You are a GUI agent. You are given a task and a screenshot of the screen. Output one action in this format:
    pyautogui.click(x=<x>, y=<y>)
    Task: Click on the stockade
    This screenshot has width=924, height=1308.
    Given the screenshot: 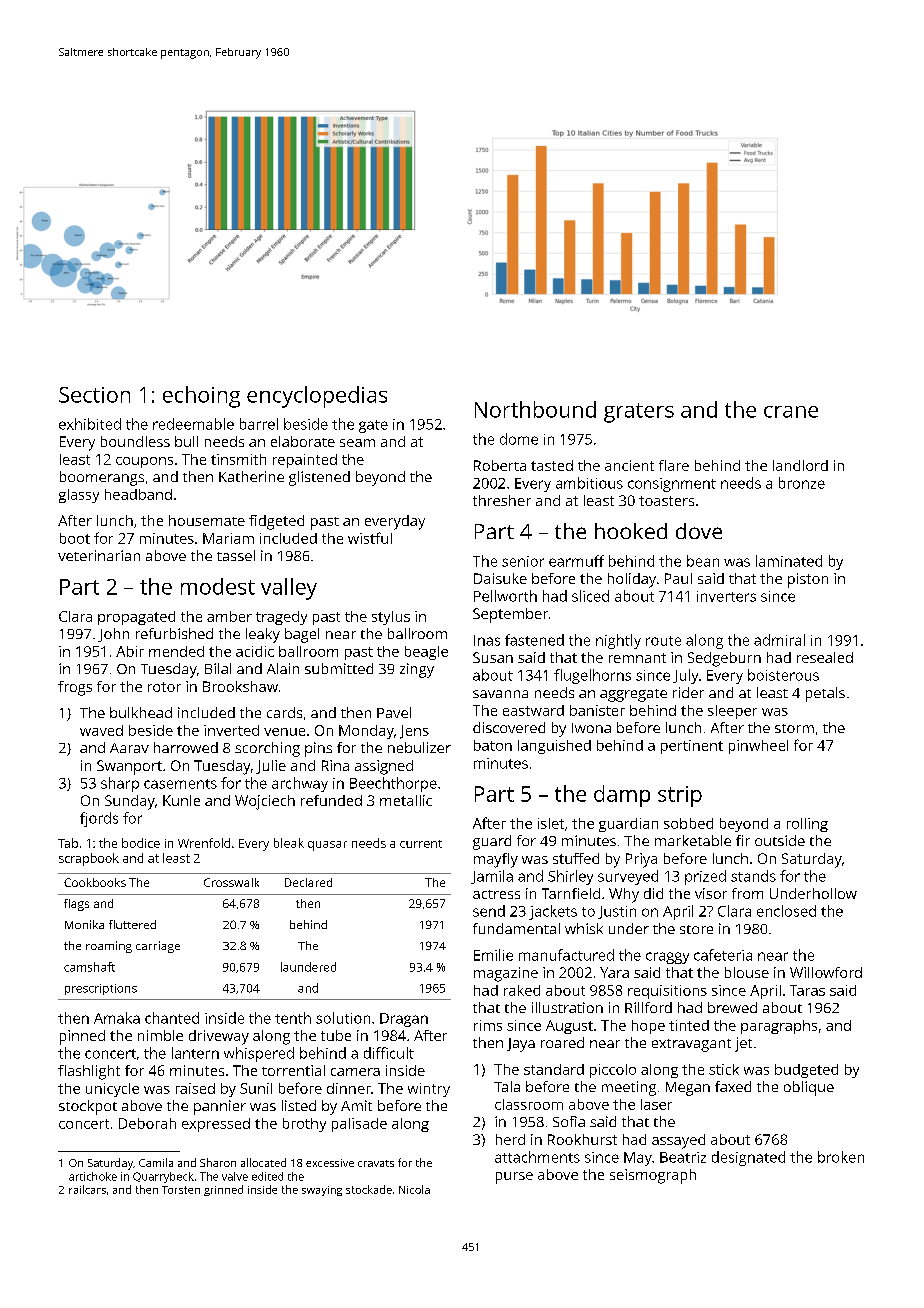 What is the action you would take?
    pyautogui.click(x=369, y=1189)
